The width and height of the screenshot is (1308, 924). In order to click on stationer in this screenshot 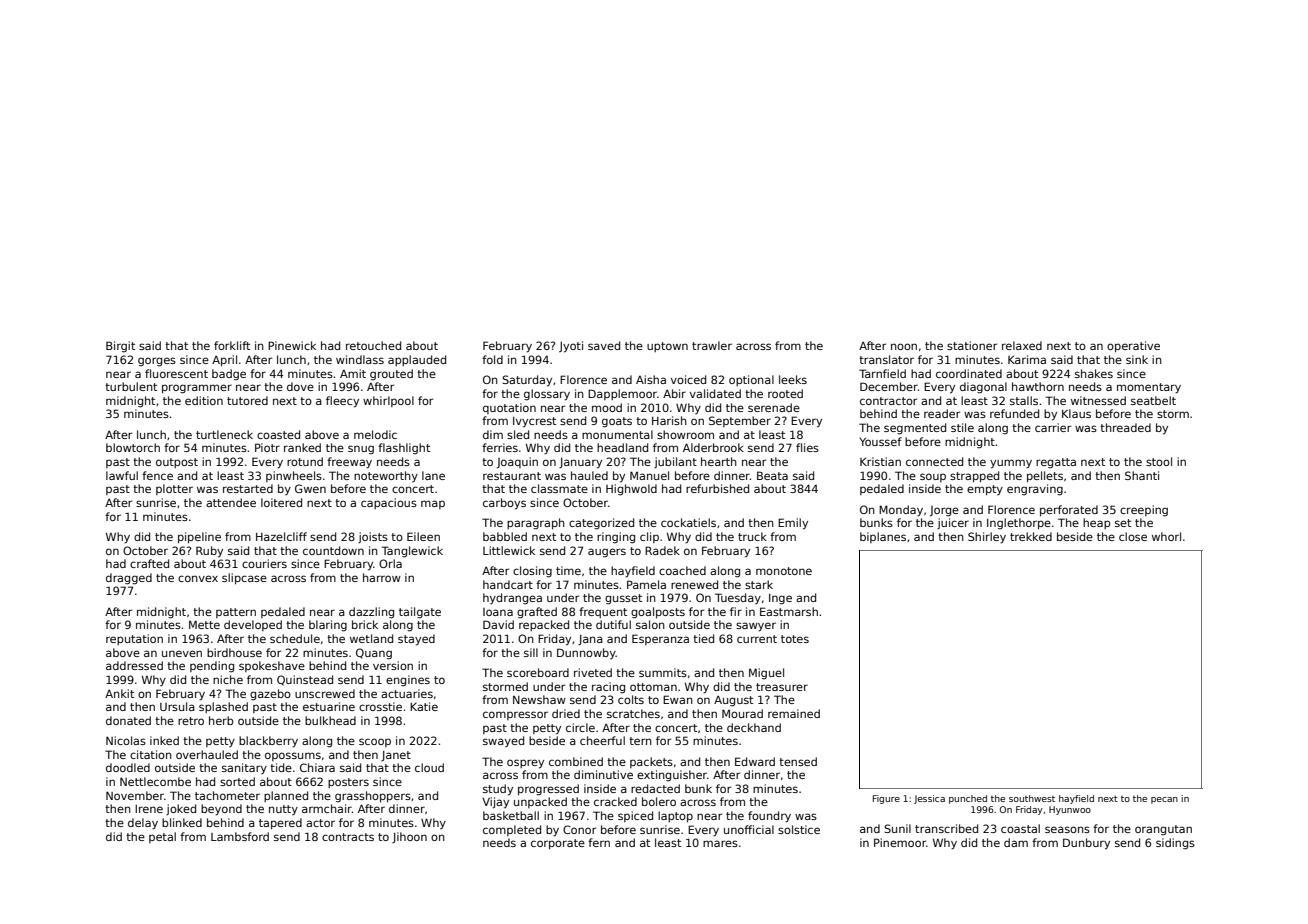, I will do `click(972, 345)`.
